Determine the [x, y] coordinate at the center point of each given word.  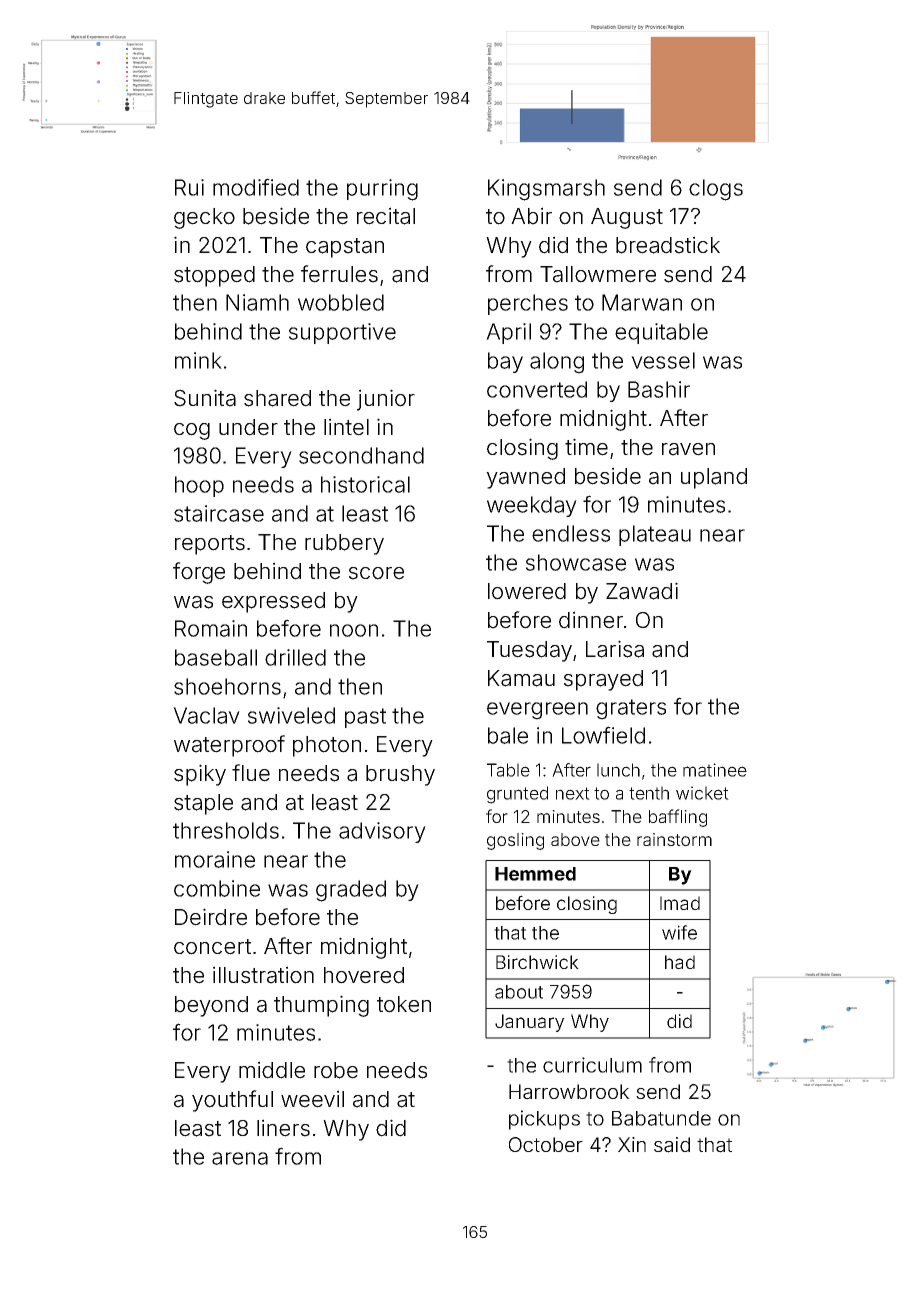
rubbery [344, 544]
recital [386, 216]
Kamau [521, 678]
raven [688, 449]
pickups [544, 1120]
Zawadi [642, 591]
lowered [527, 591]
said [672, 1145]
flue [251, 773]
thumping [321, 1006]
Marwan [642, 302]
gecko [204, 218]
